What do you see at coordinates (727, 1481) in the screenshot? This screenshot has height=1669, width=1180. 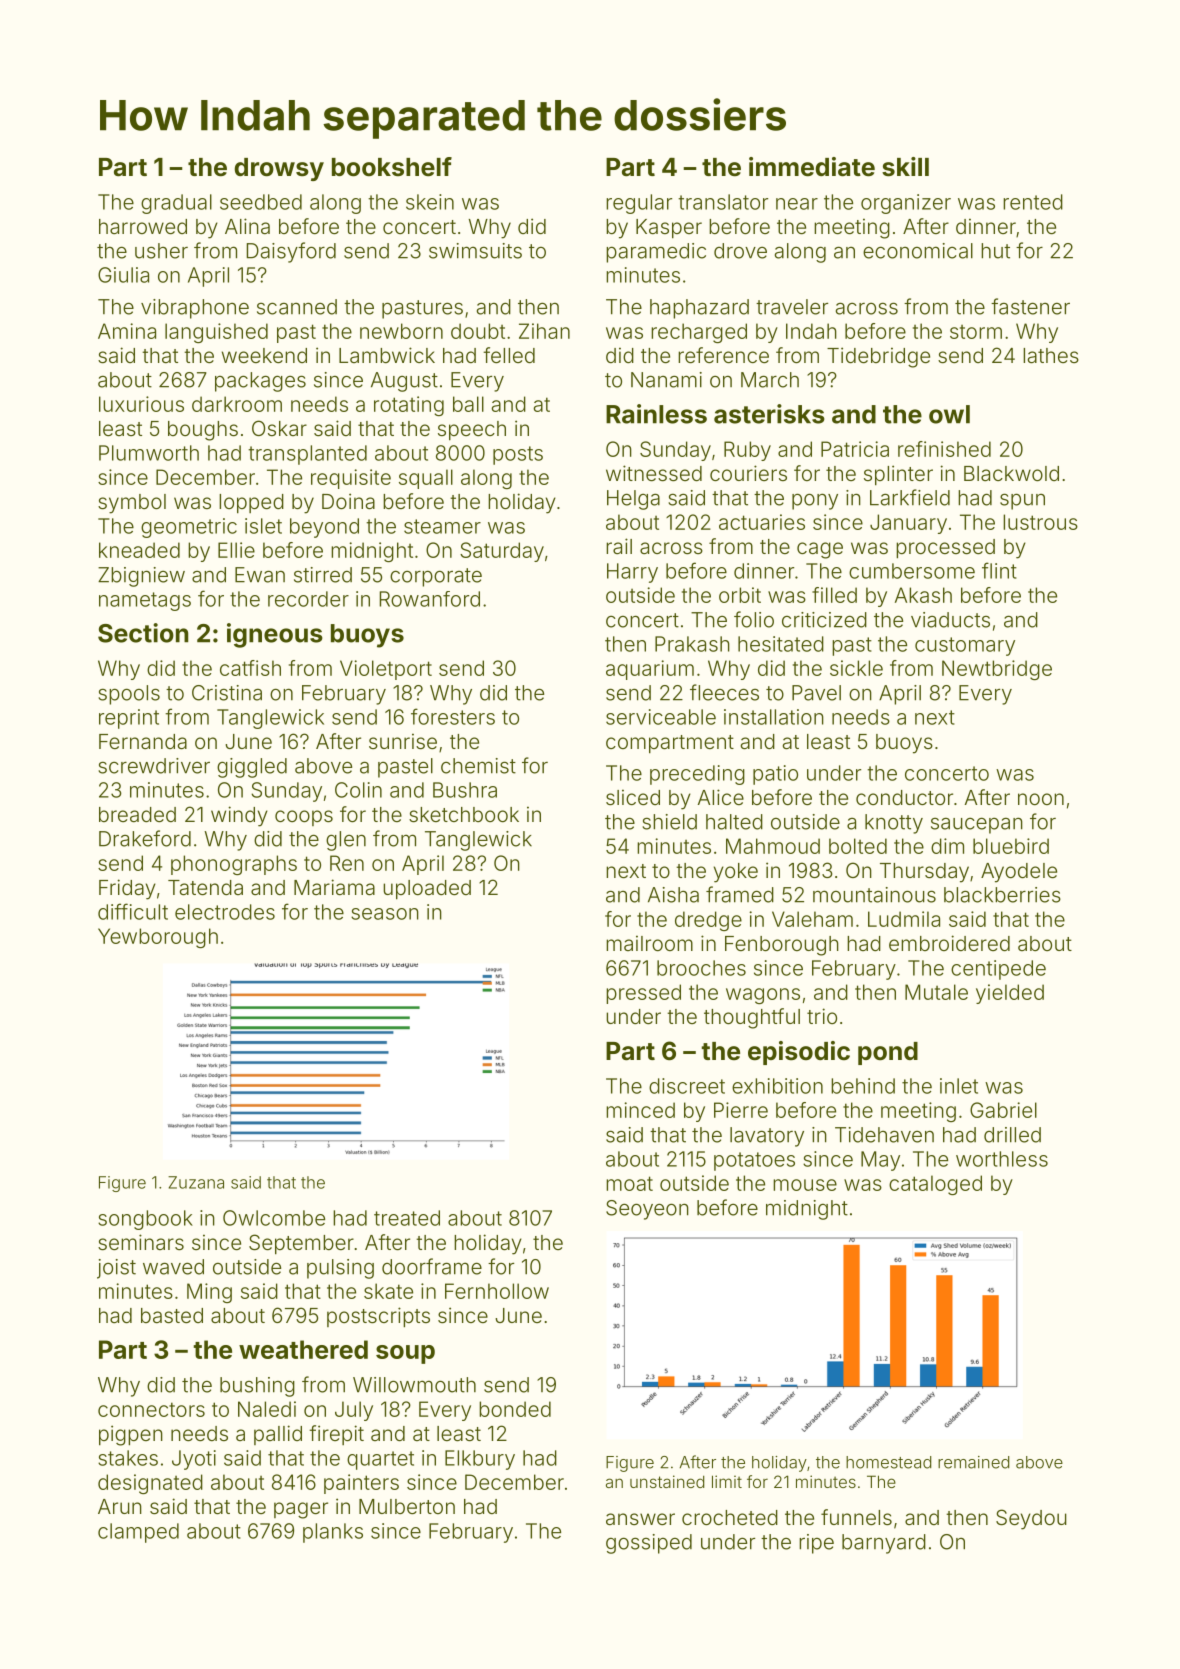 I see `limit` at bounding box center [727, 1481].
